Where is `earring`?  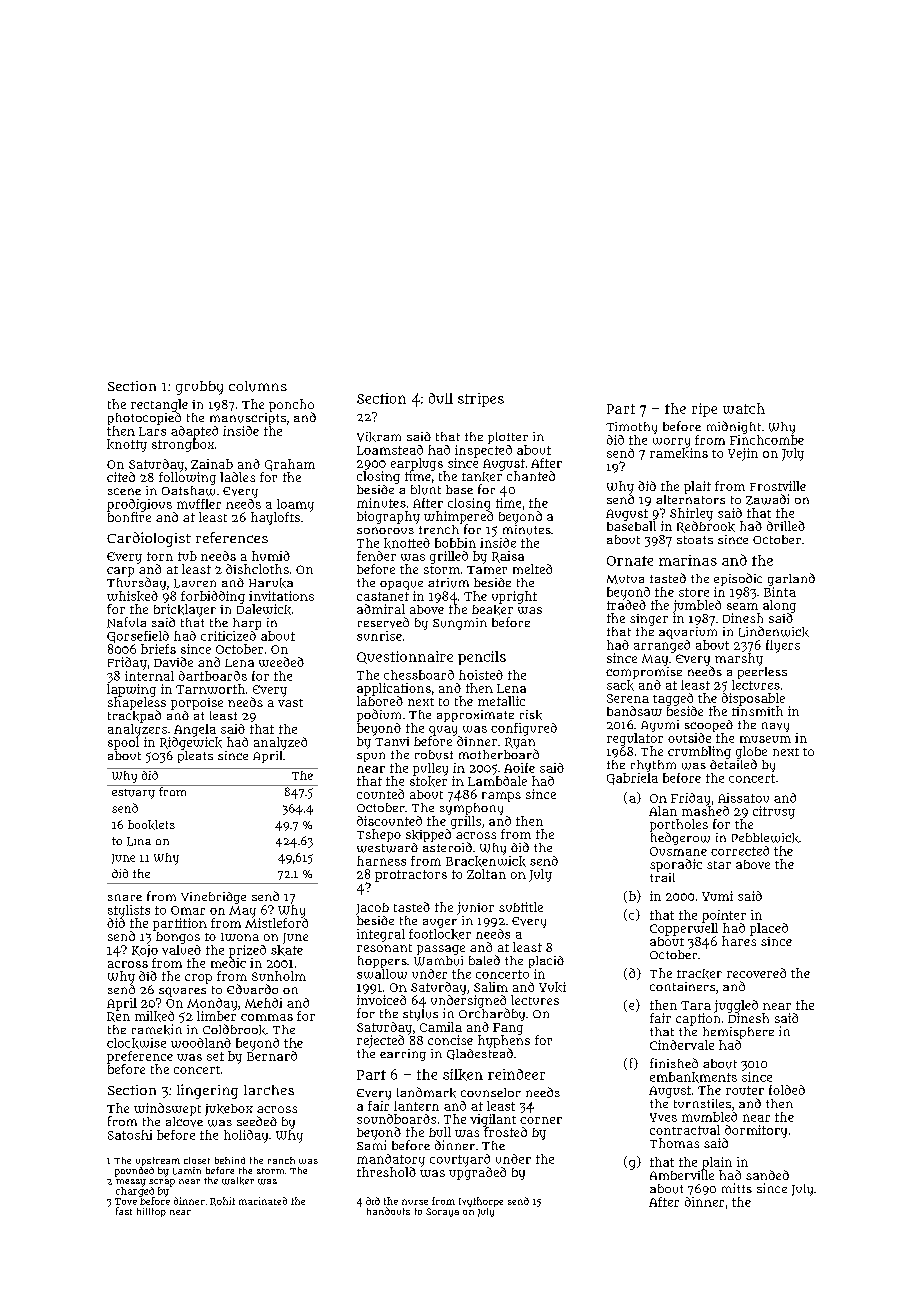 earring is located at coordinates (403, 1055).
